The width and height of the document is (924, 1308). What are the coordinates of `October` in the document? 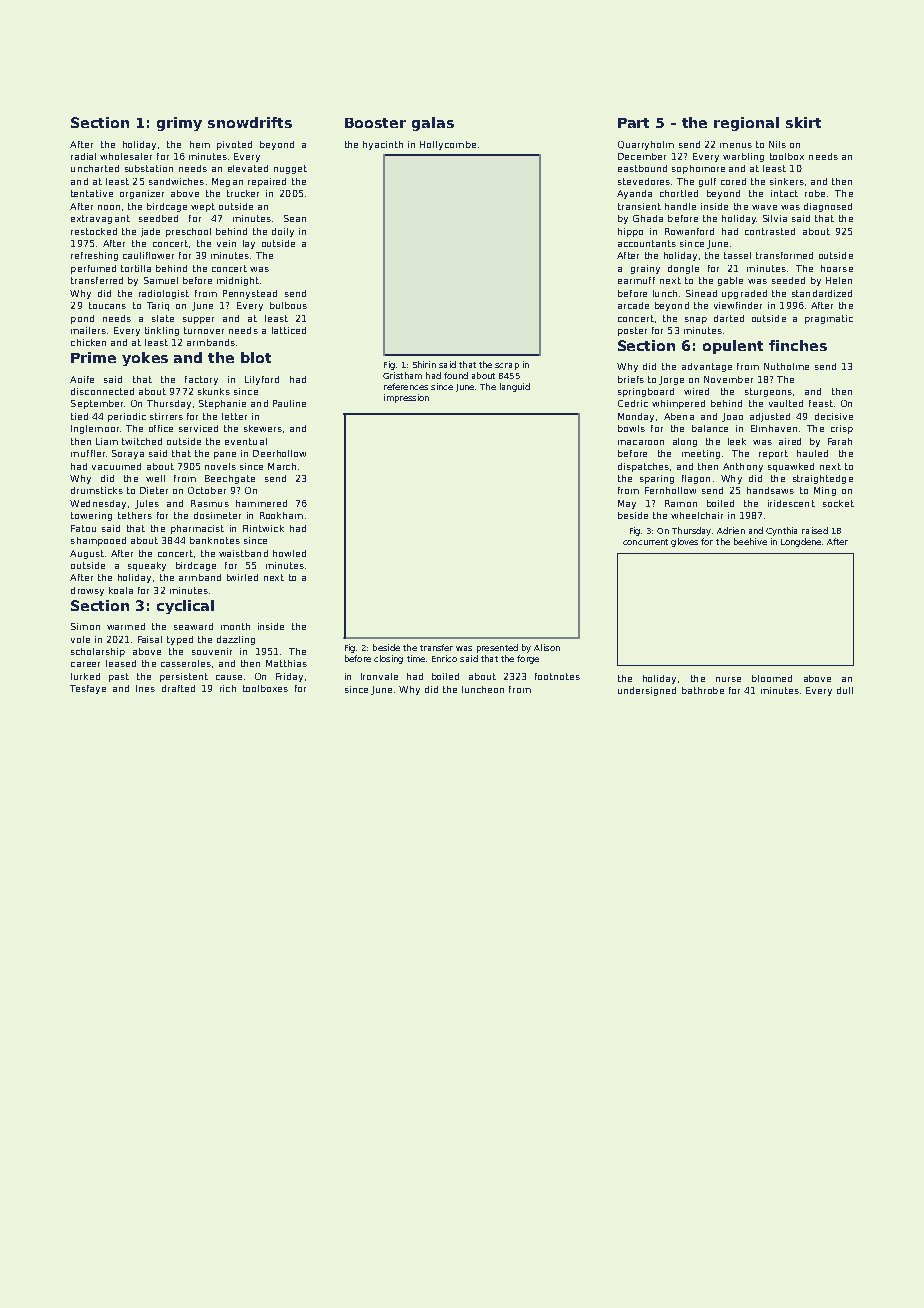 It's located at (207, 490).
